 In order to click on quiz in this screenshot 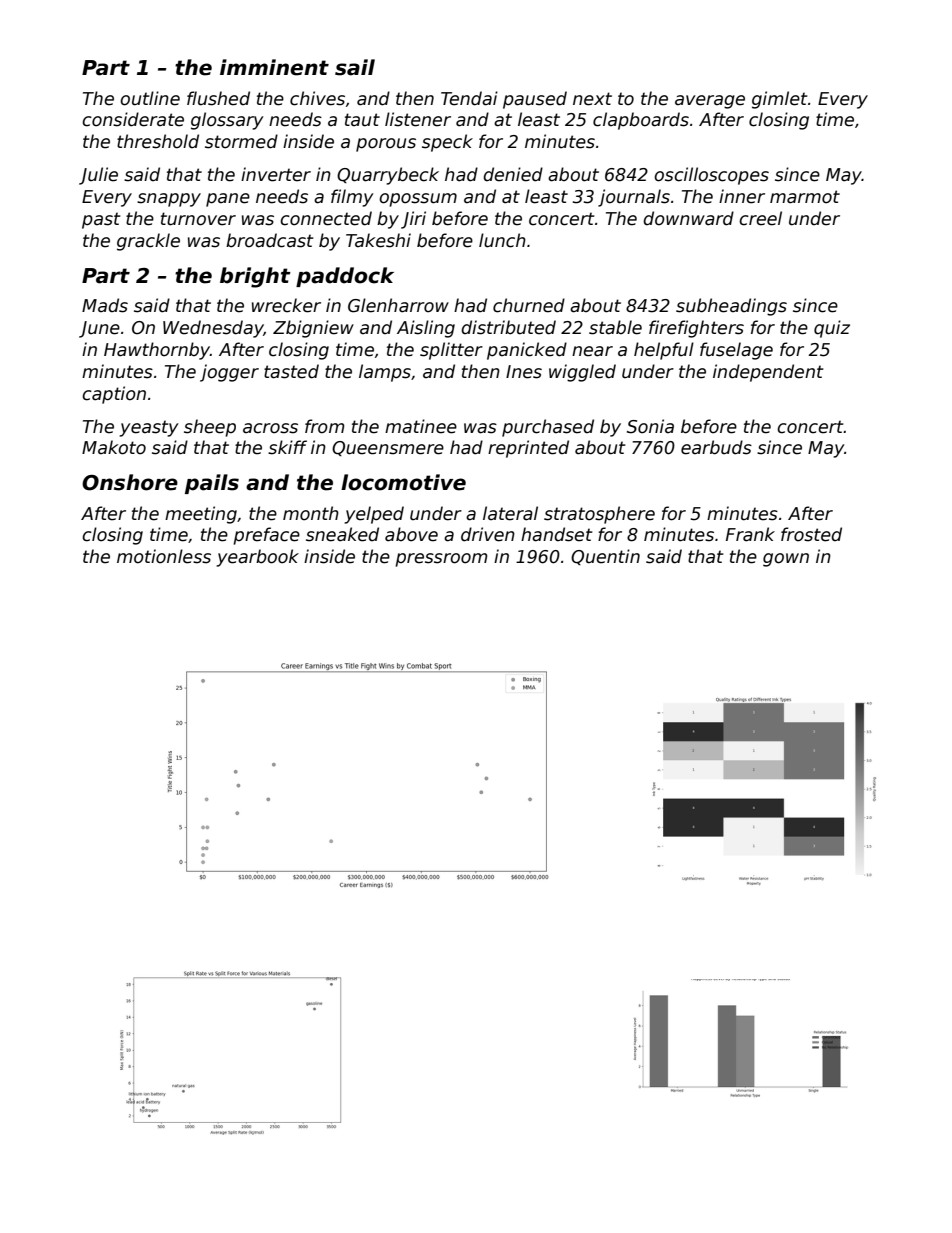, I will do `click(832, 329)`.
